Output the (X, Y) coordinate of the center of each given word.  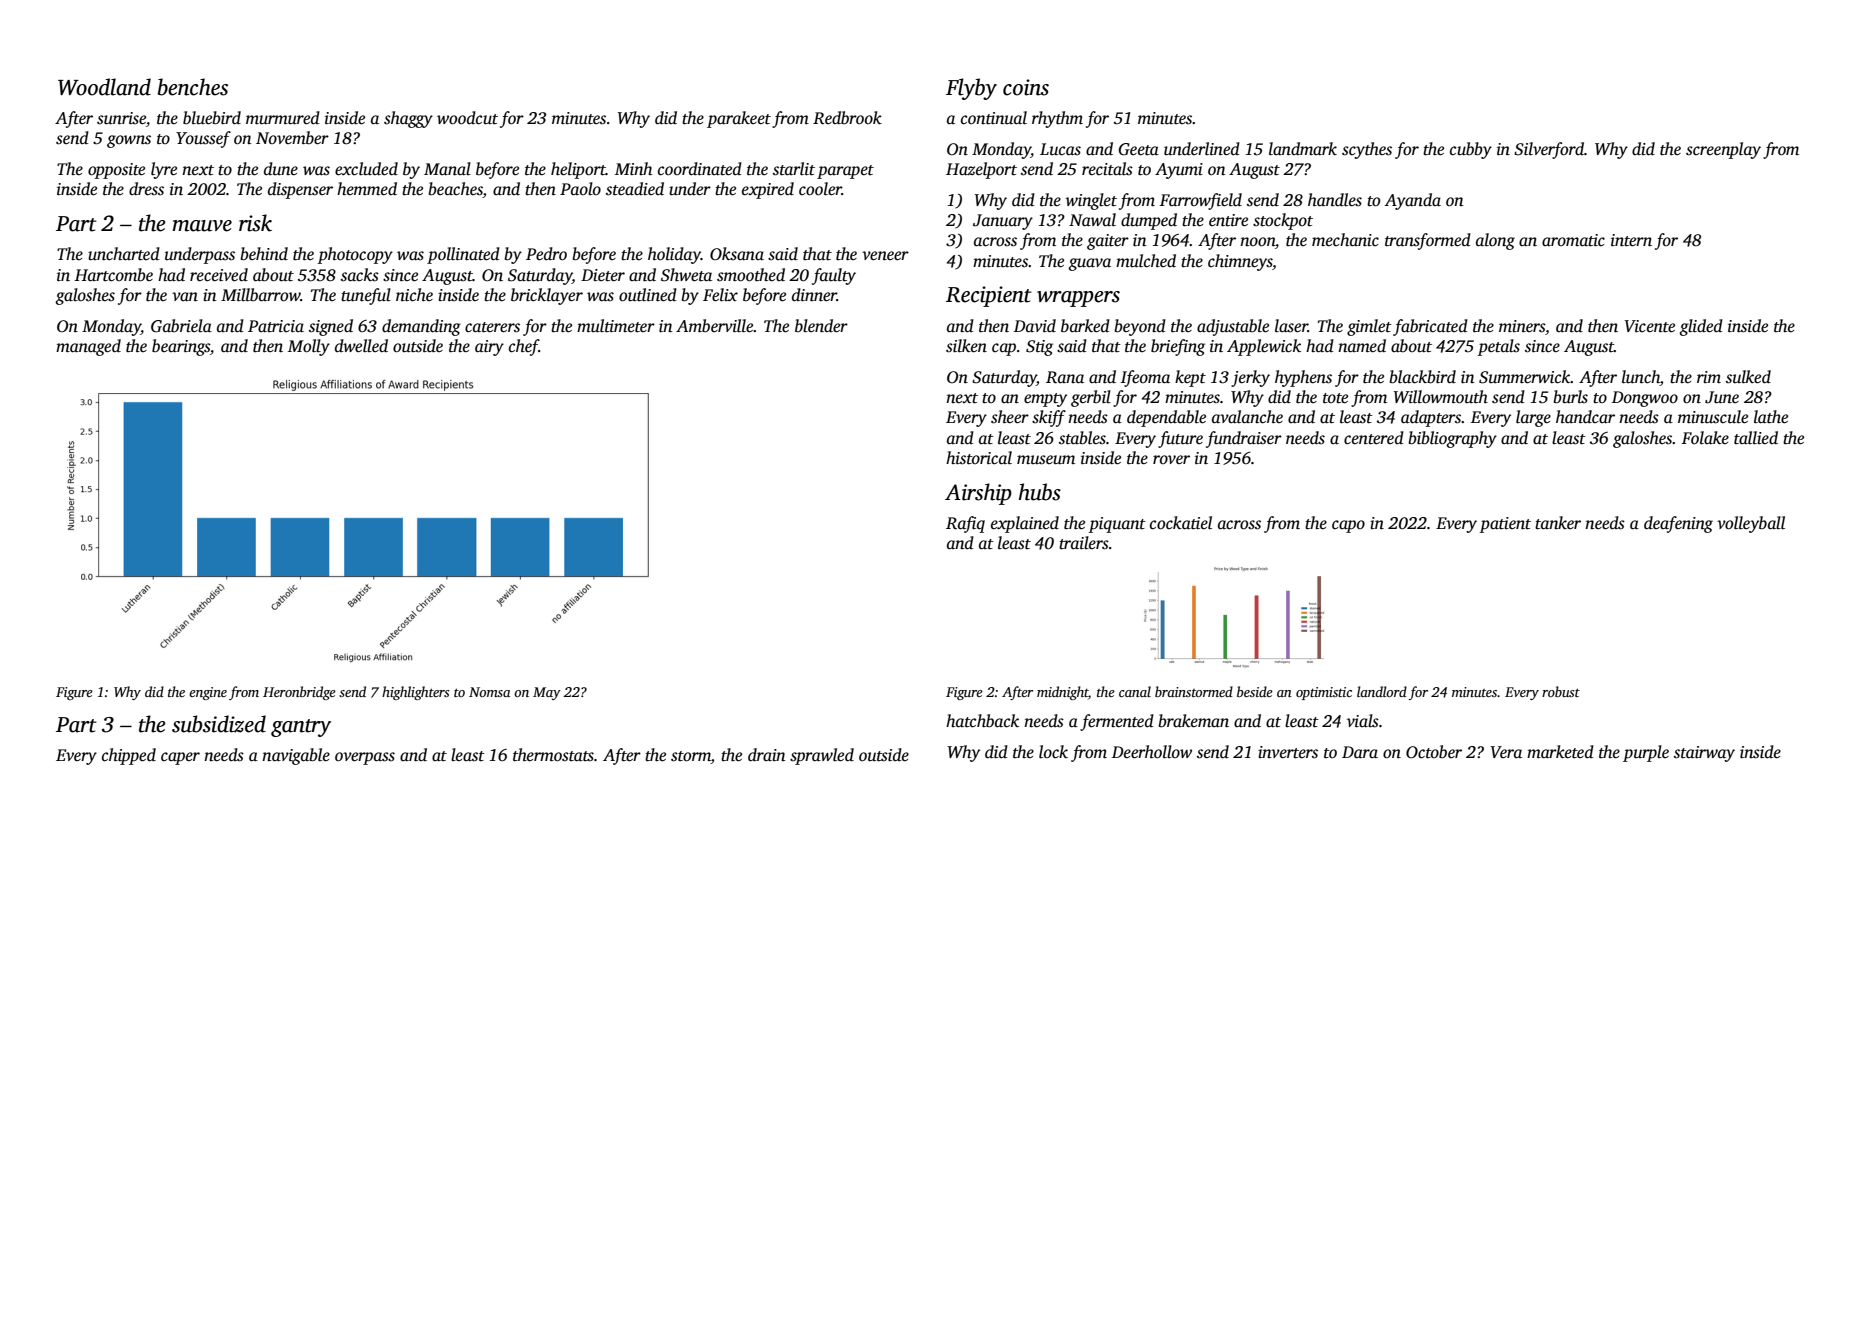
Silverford (1549, 150)
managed (88, 347)
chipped (129, 756)
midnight (1062, 693)
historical (979, 458)
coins (1026, 87)
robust (1561, 691)
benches (193, 87)
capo (1348, 526)
